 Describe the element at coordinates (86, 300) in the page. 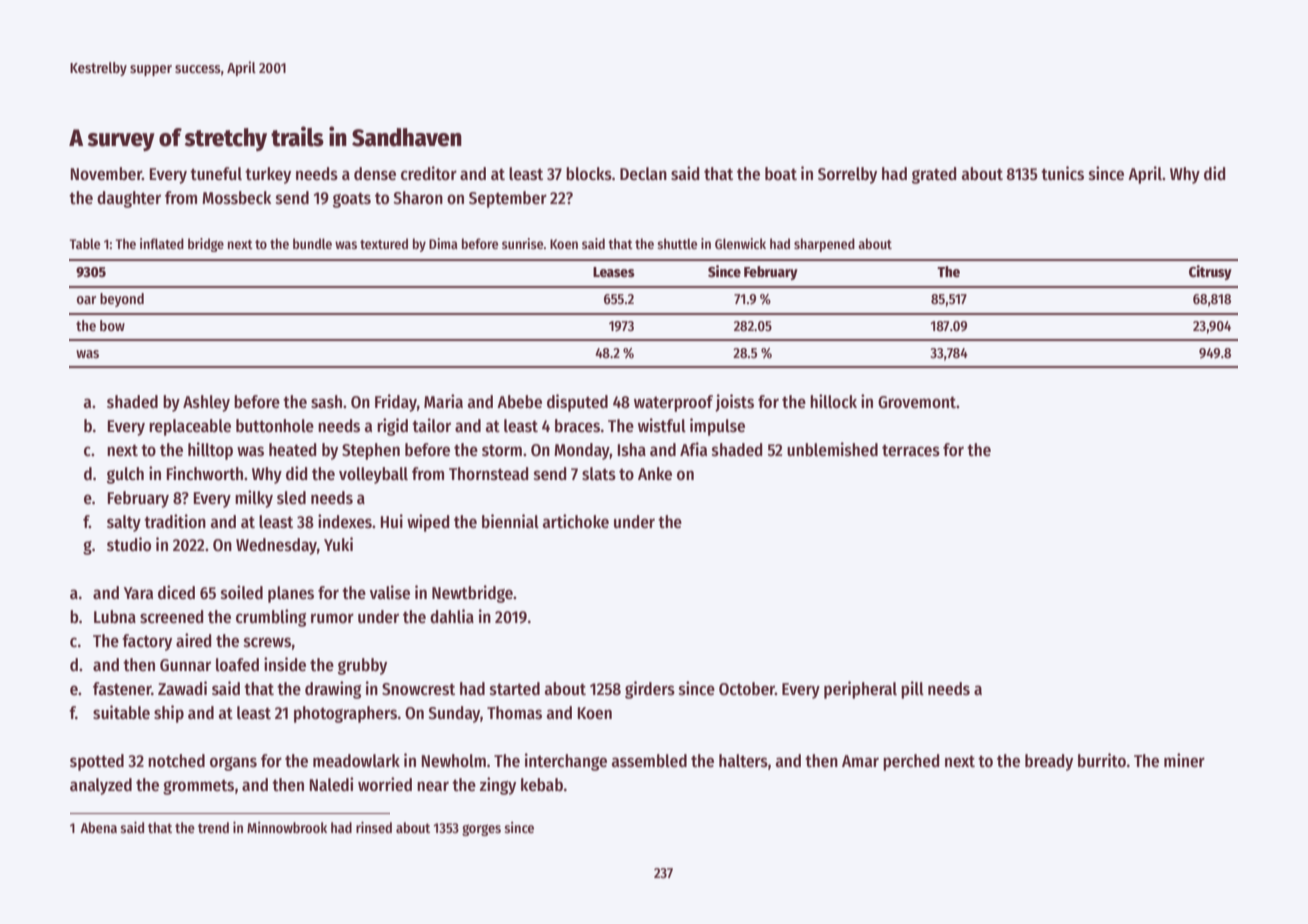

I see `oar` at that location.
